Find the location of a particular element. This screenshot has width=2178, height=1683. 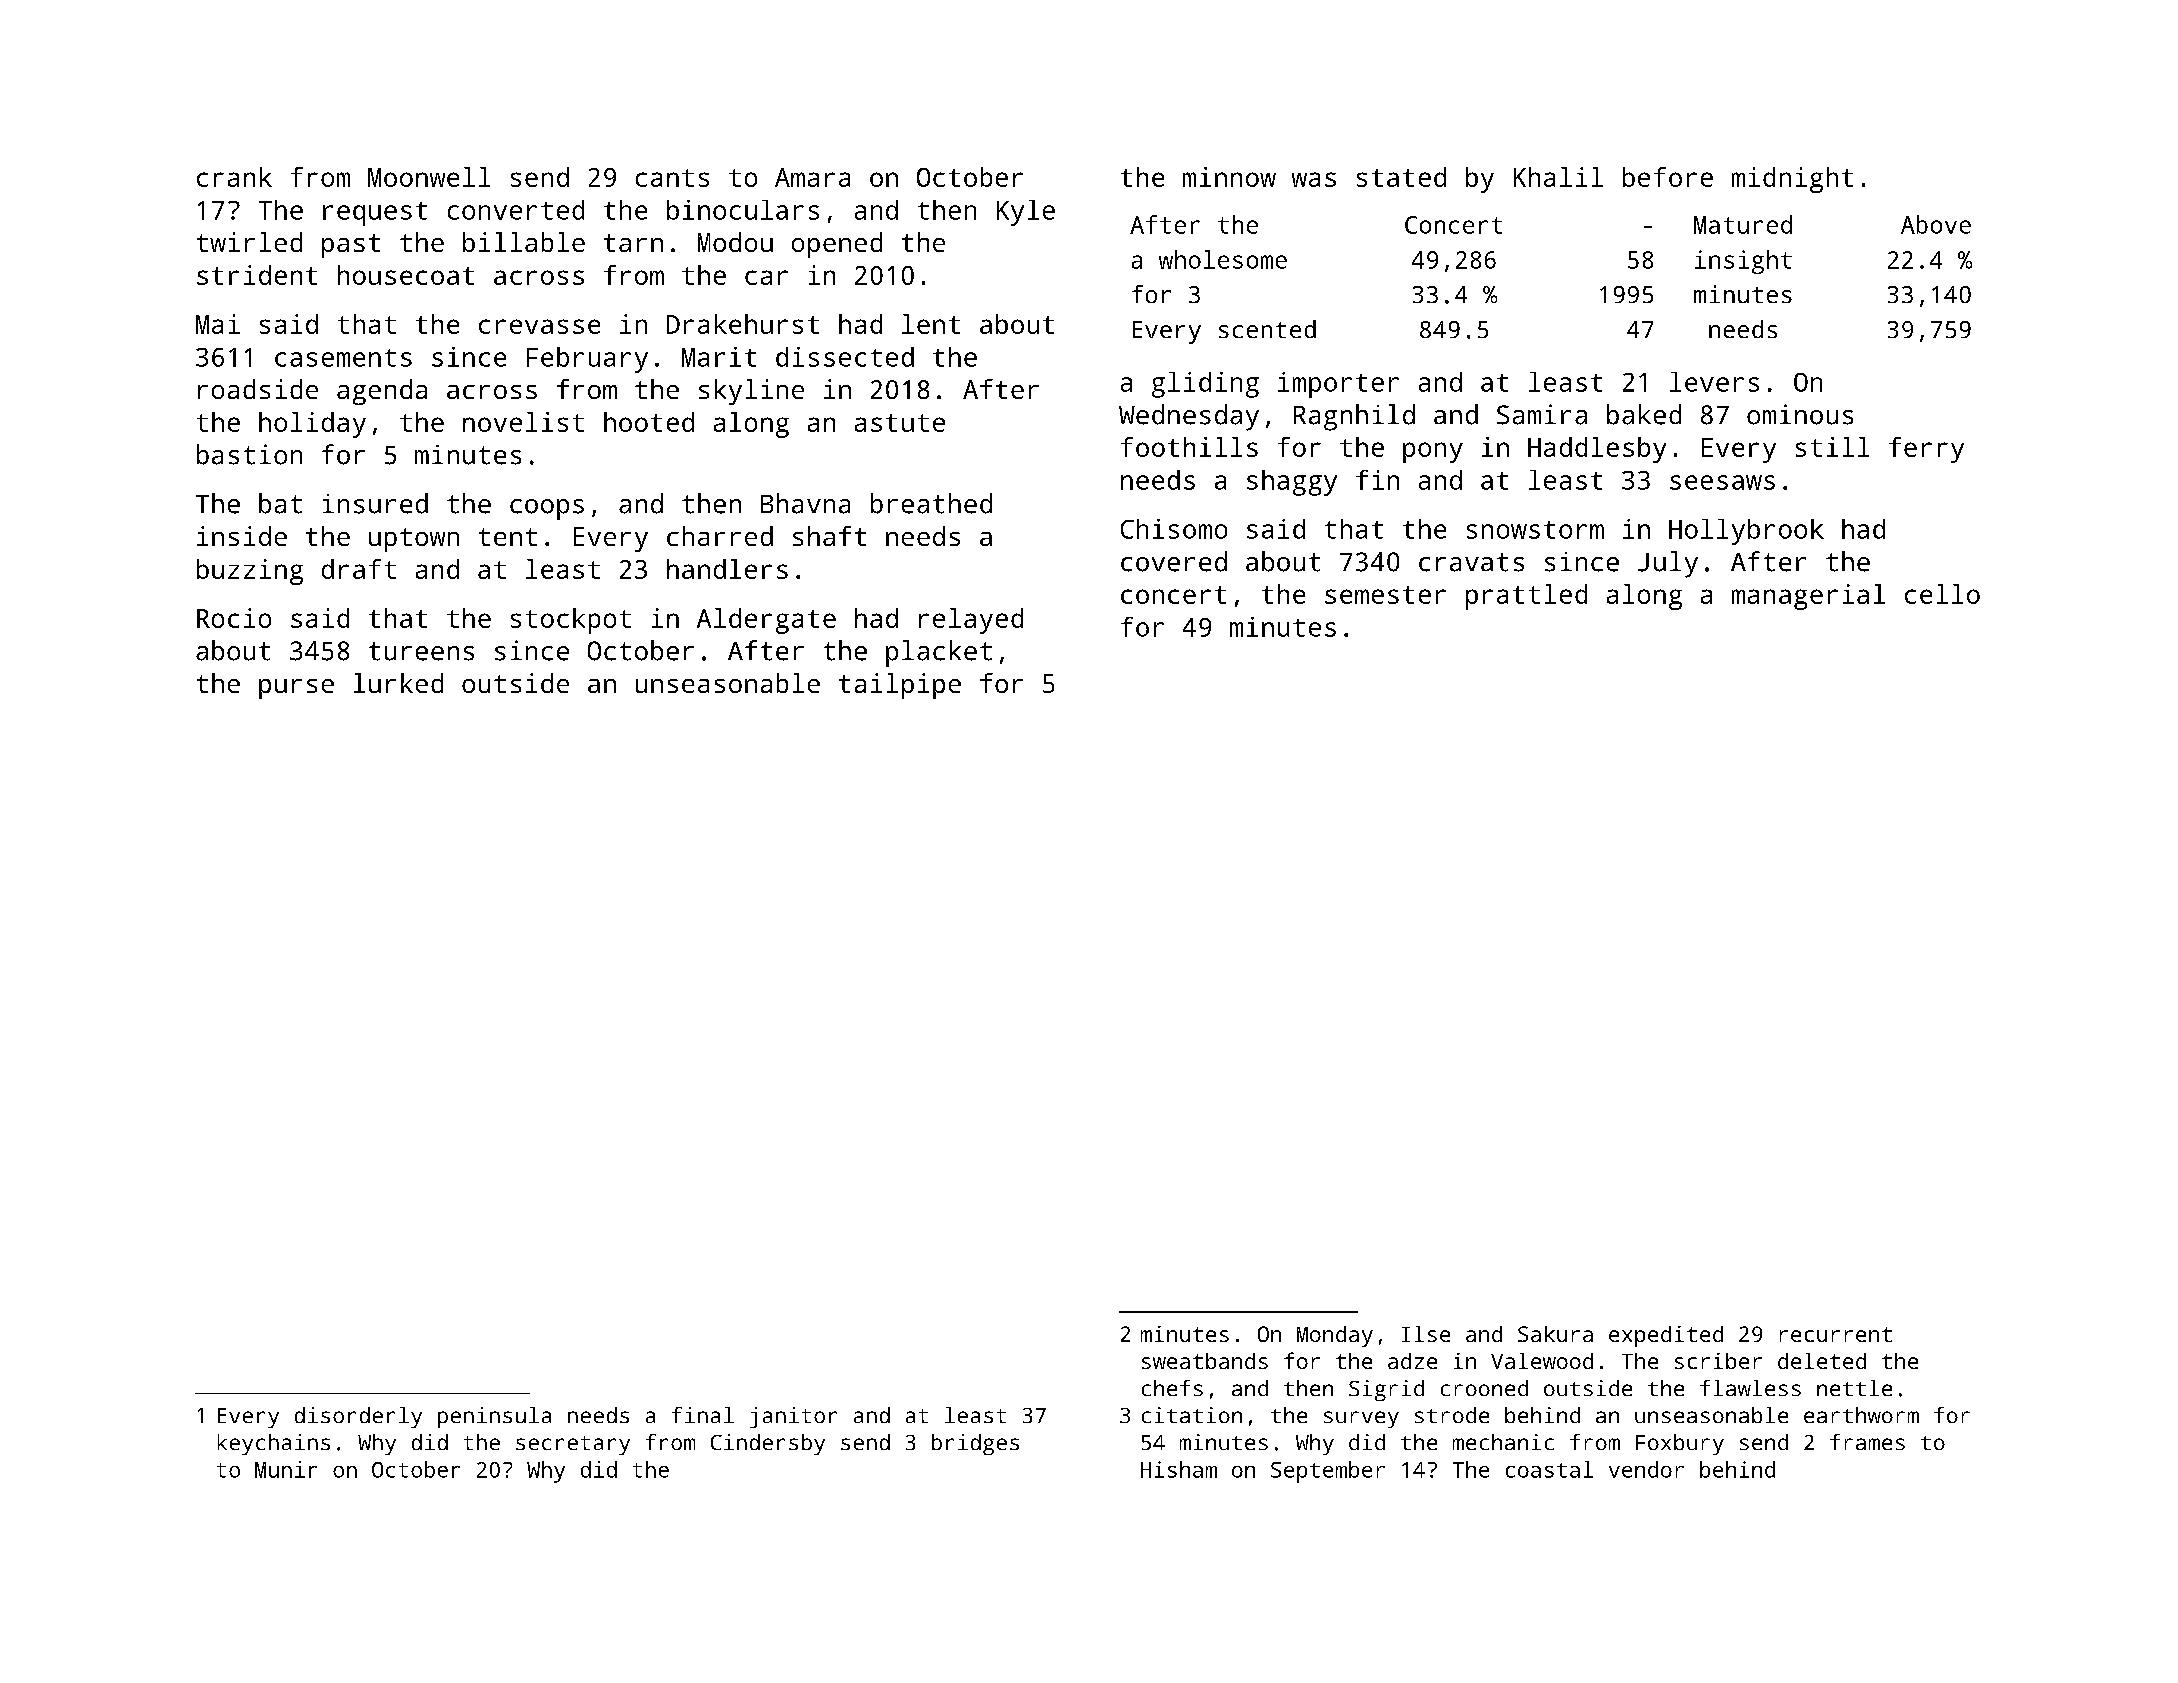

Monday is located at coordinates (1335, 1336).
